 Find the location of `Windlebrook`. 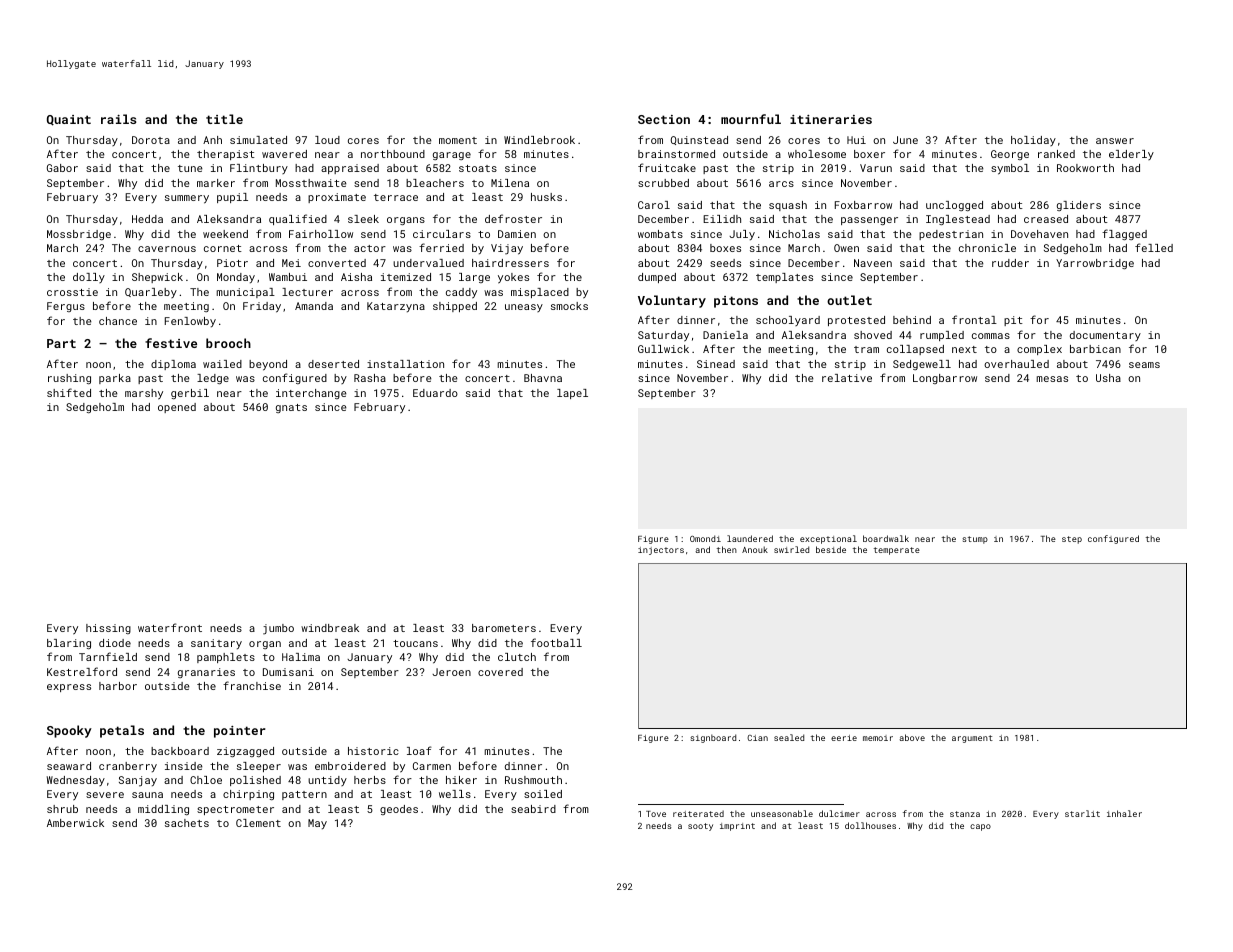

Windlebrook is located at coordinates (539, 140).
